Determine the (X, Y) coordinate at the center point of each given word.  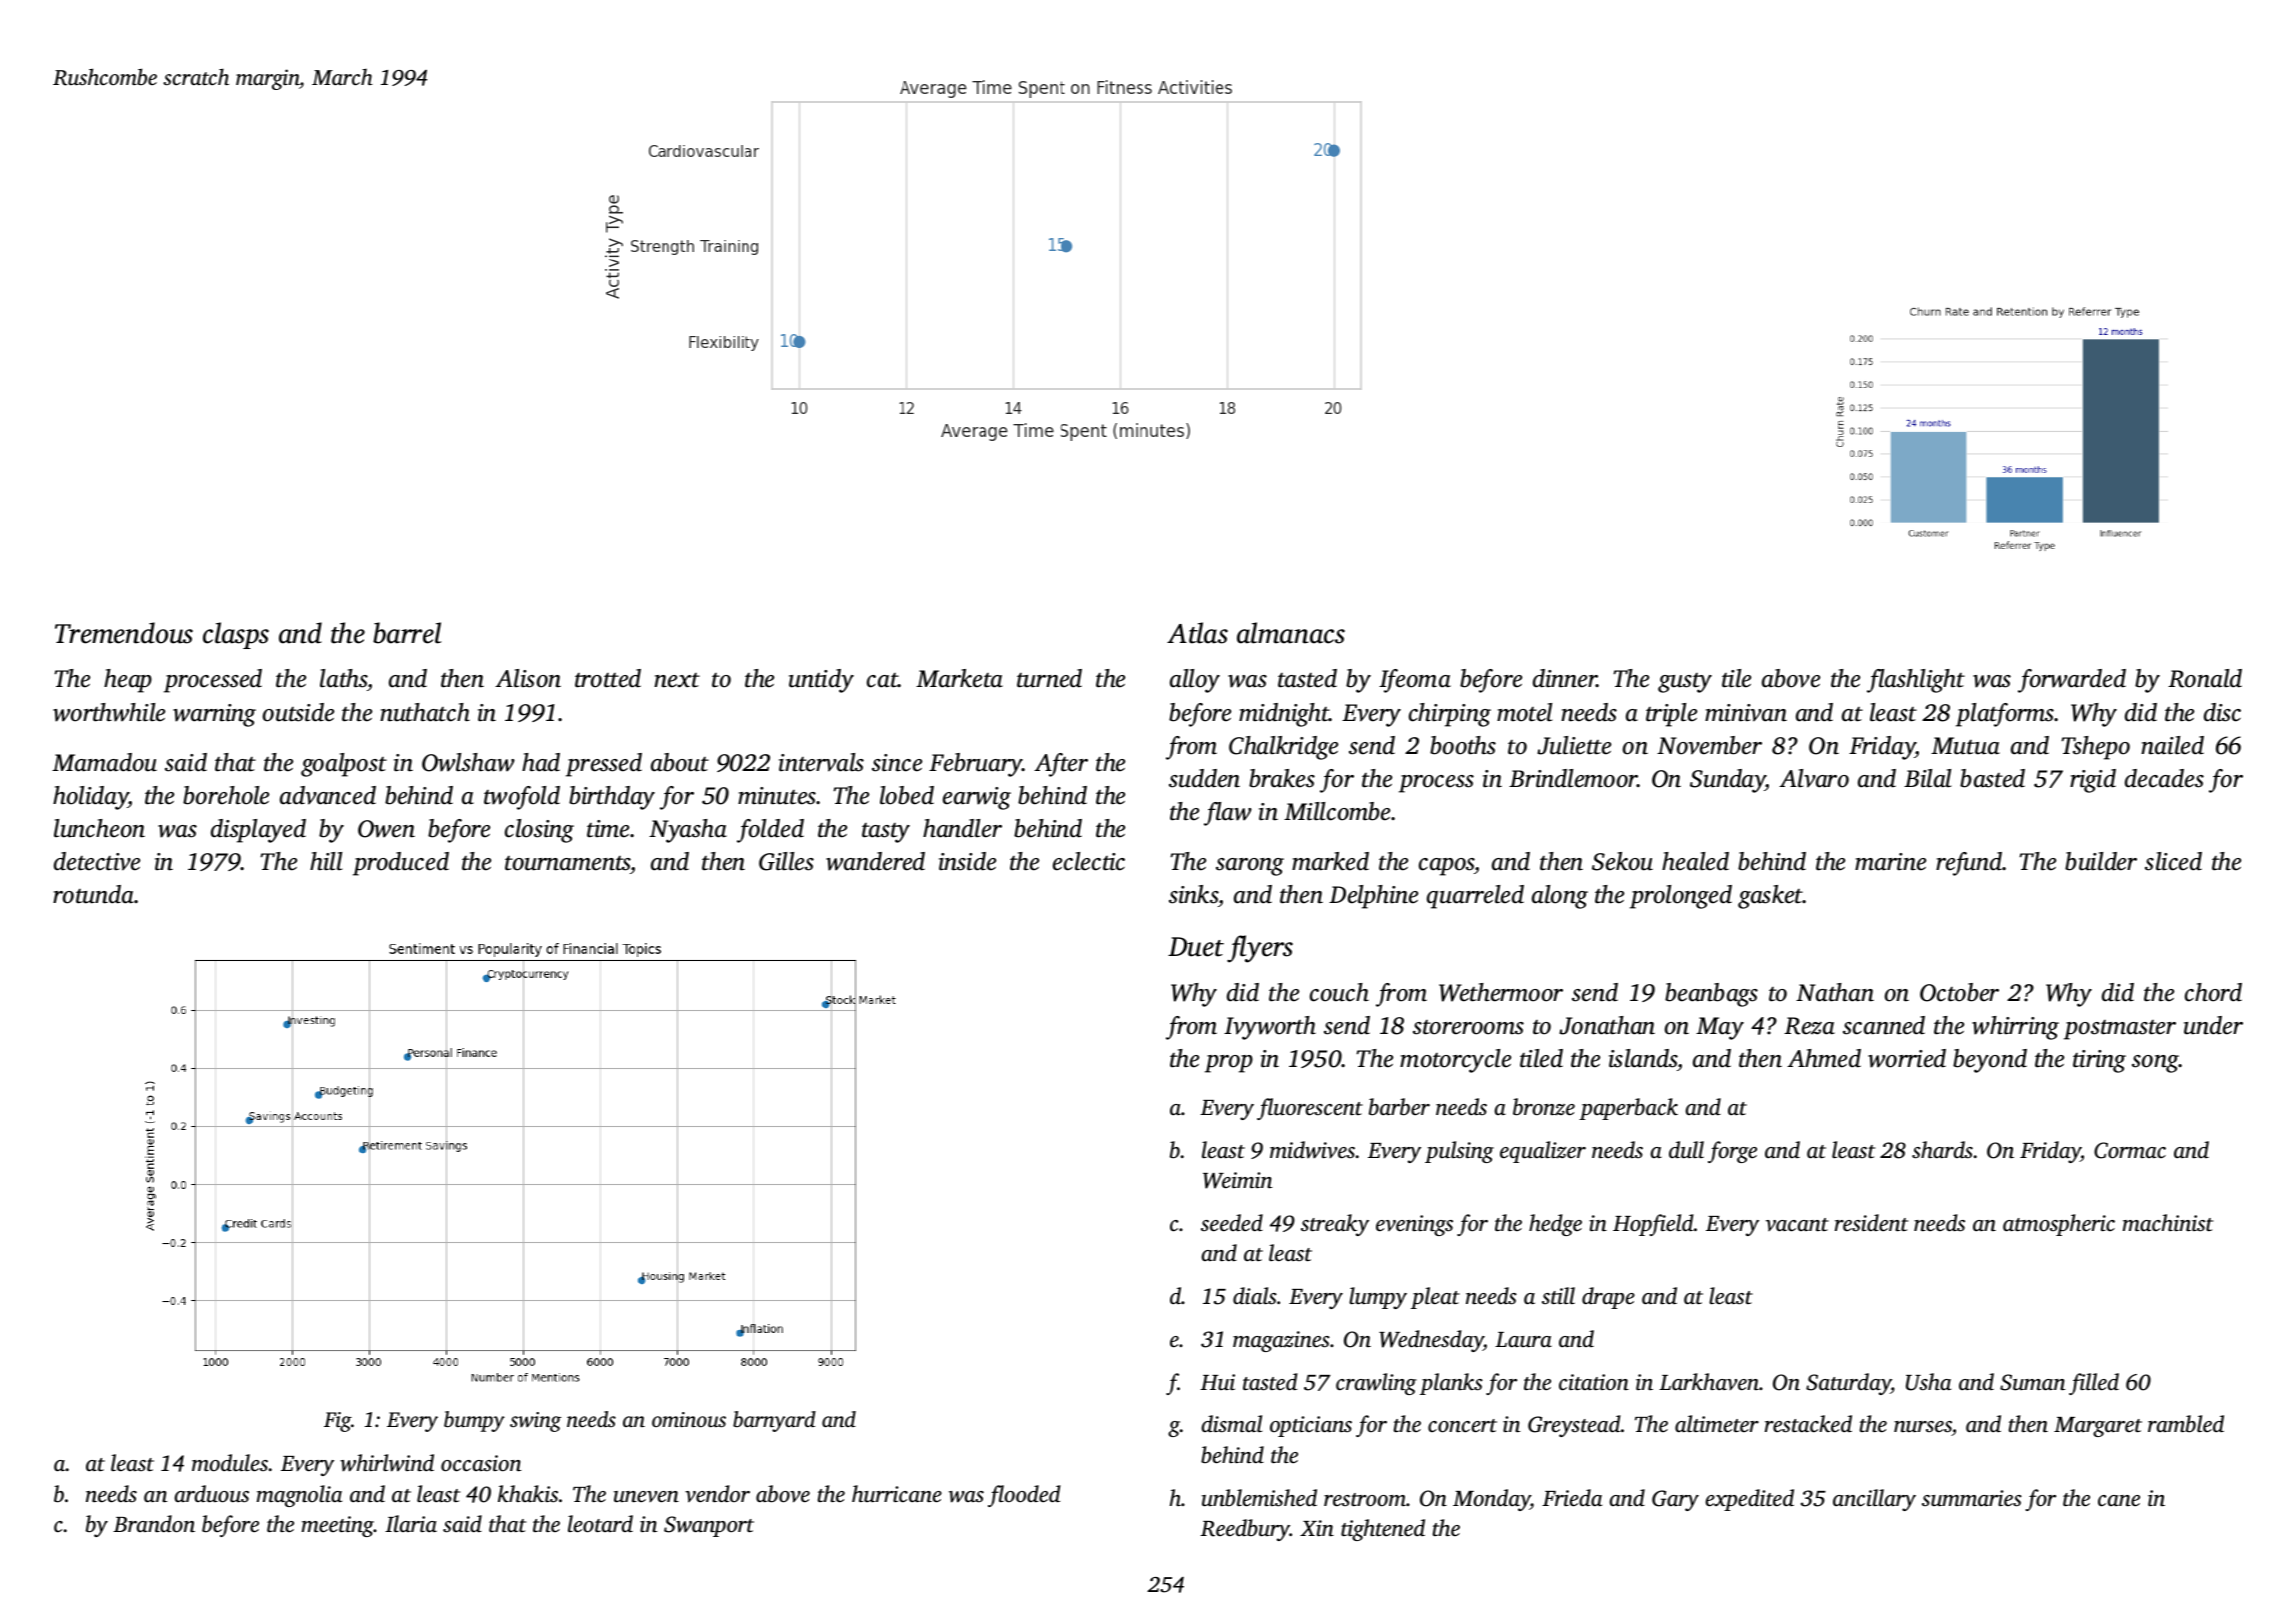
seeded (1232, 1222)
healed (1695, 861)
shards (1942, 1150)
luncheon (99, 828)
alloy (1195, 681)
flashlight (1916, 681)
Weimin (1238, 1180)
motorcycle (1455, 1061)
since (897, 763)
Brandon (154, 1524)
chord (2213, 992)
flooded (1024, 1496)
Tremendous (124, 633)
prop (1229, 1064)
